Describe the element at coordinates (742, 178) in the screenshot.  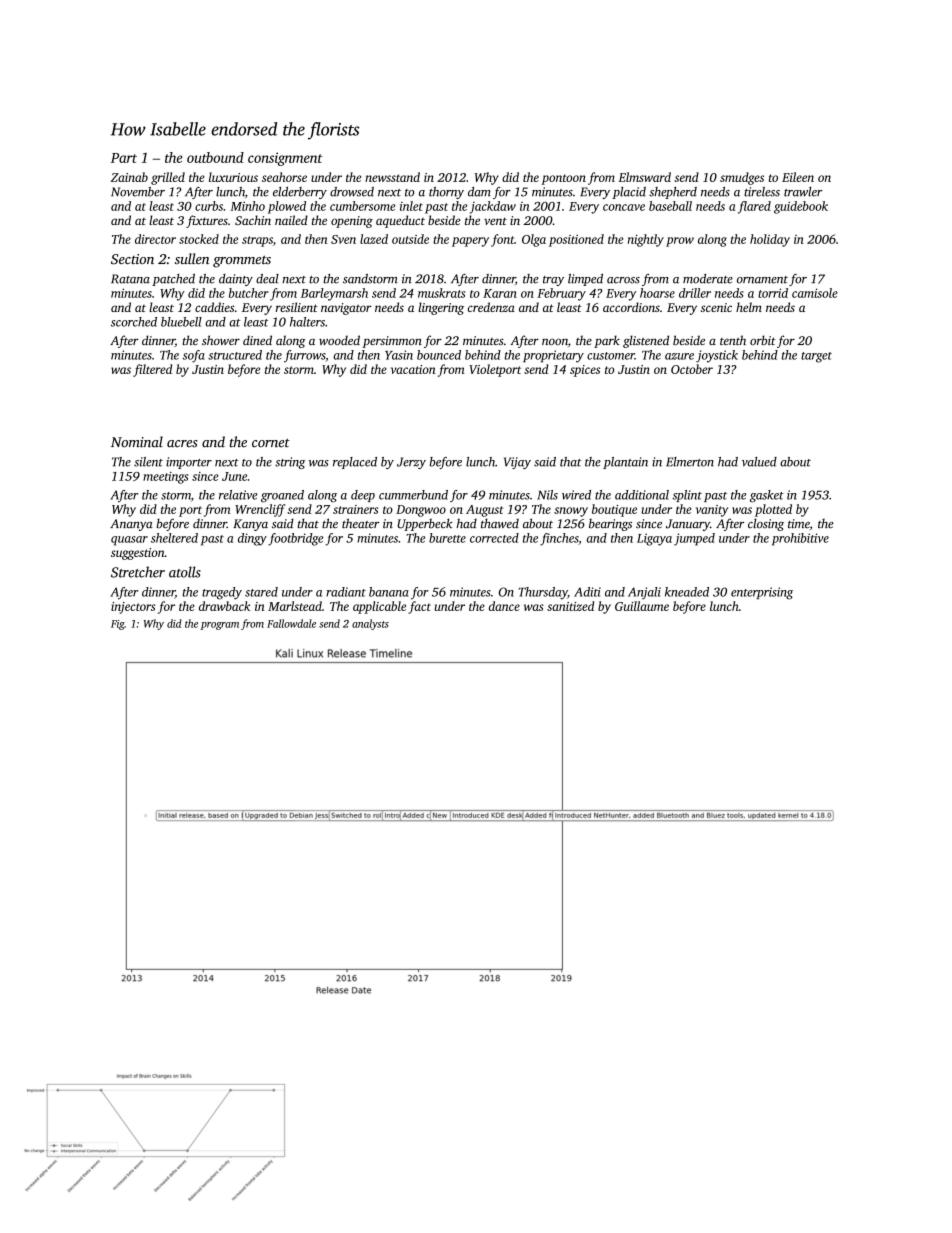
I see `smudges` at that location.
